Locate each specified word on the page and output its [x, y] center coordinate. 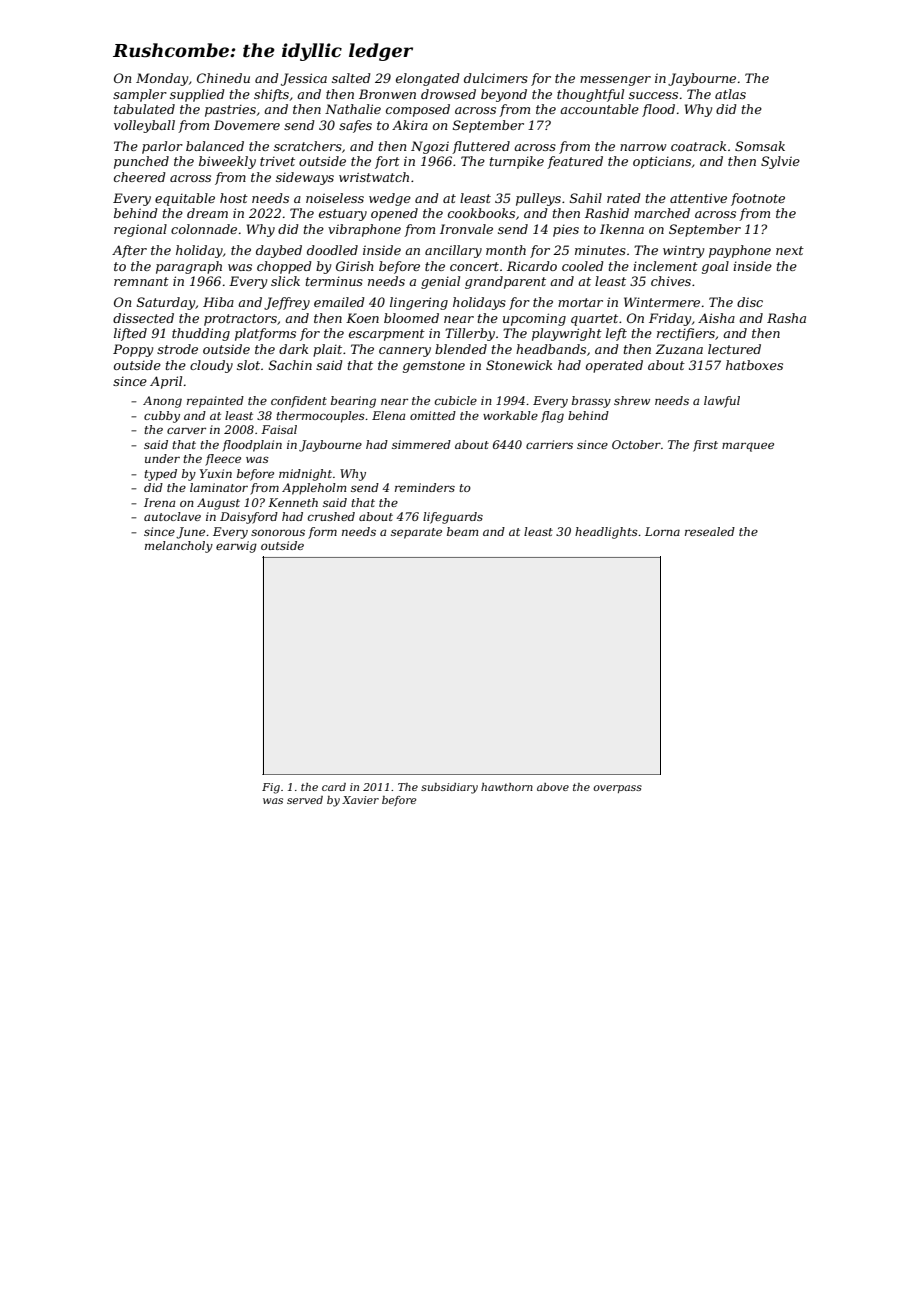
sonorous [278, 532]
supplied [197, 95]
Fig [271, 788]
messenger [615, 81]
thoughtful [590, 95]
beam [462, 531]
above [553, 787]
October [636, 444]
